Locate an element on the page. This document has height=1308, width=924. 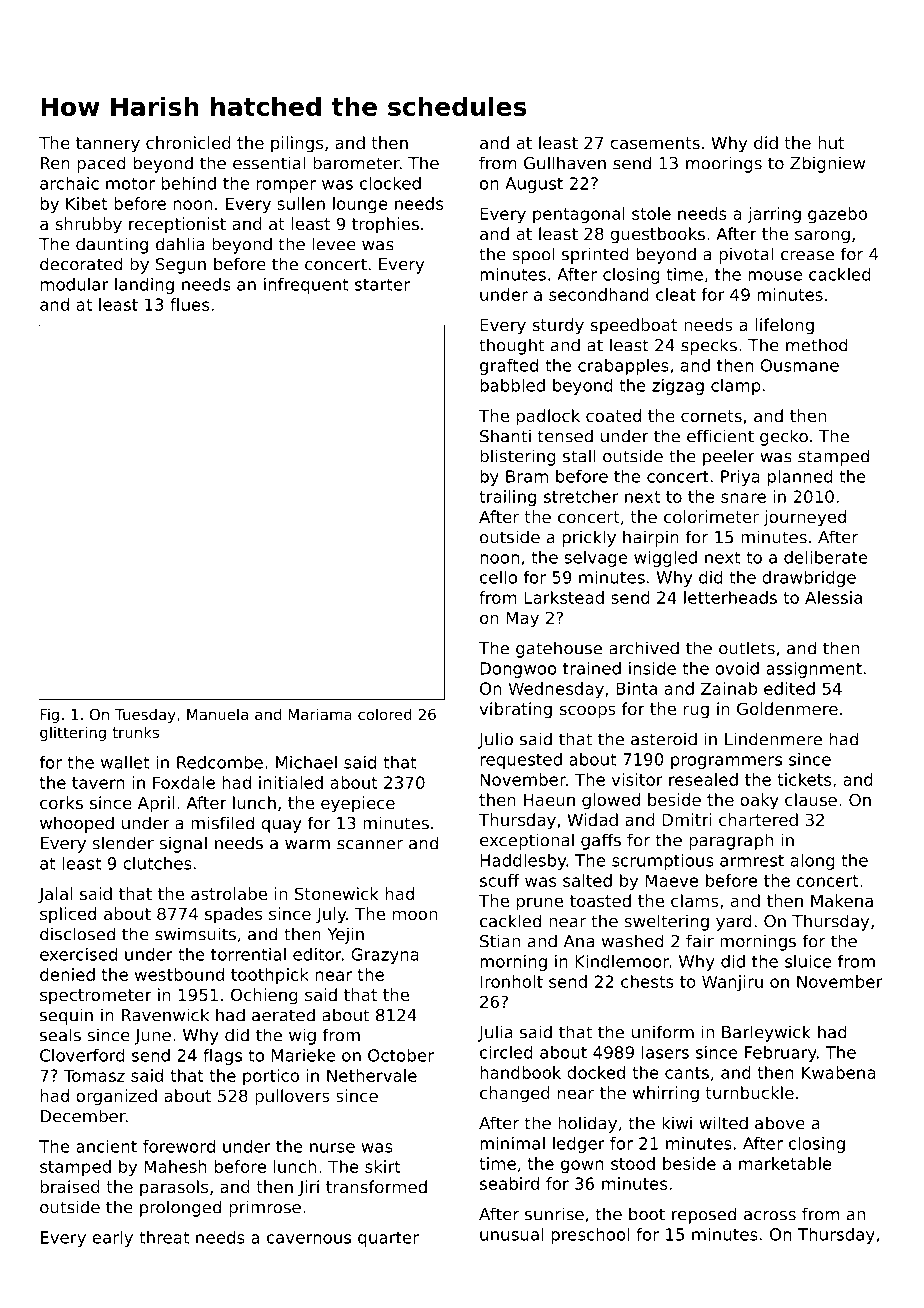
Fig is located at coordinates (49, 715).
